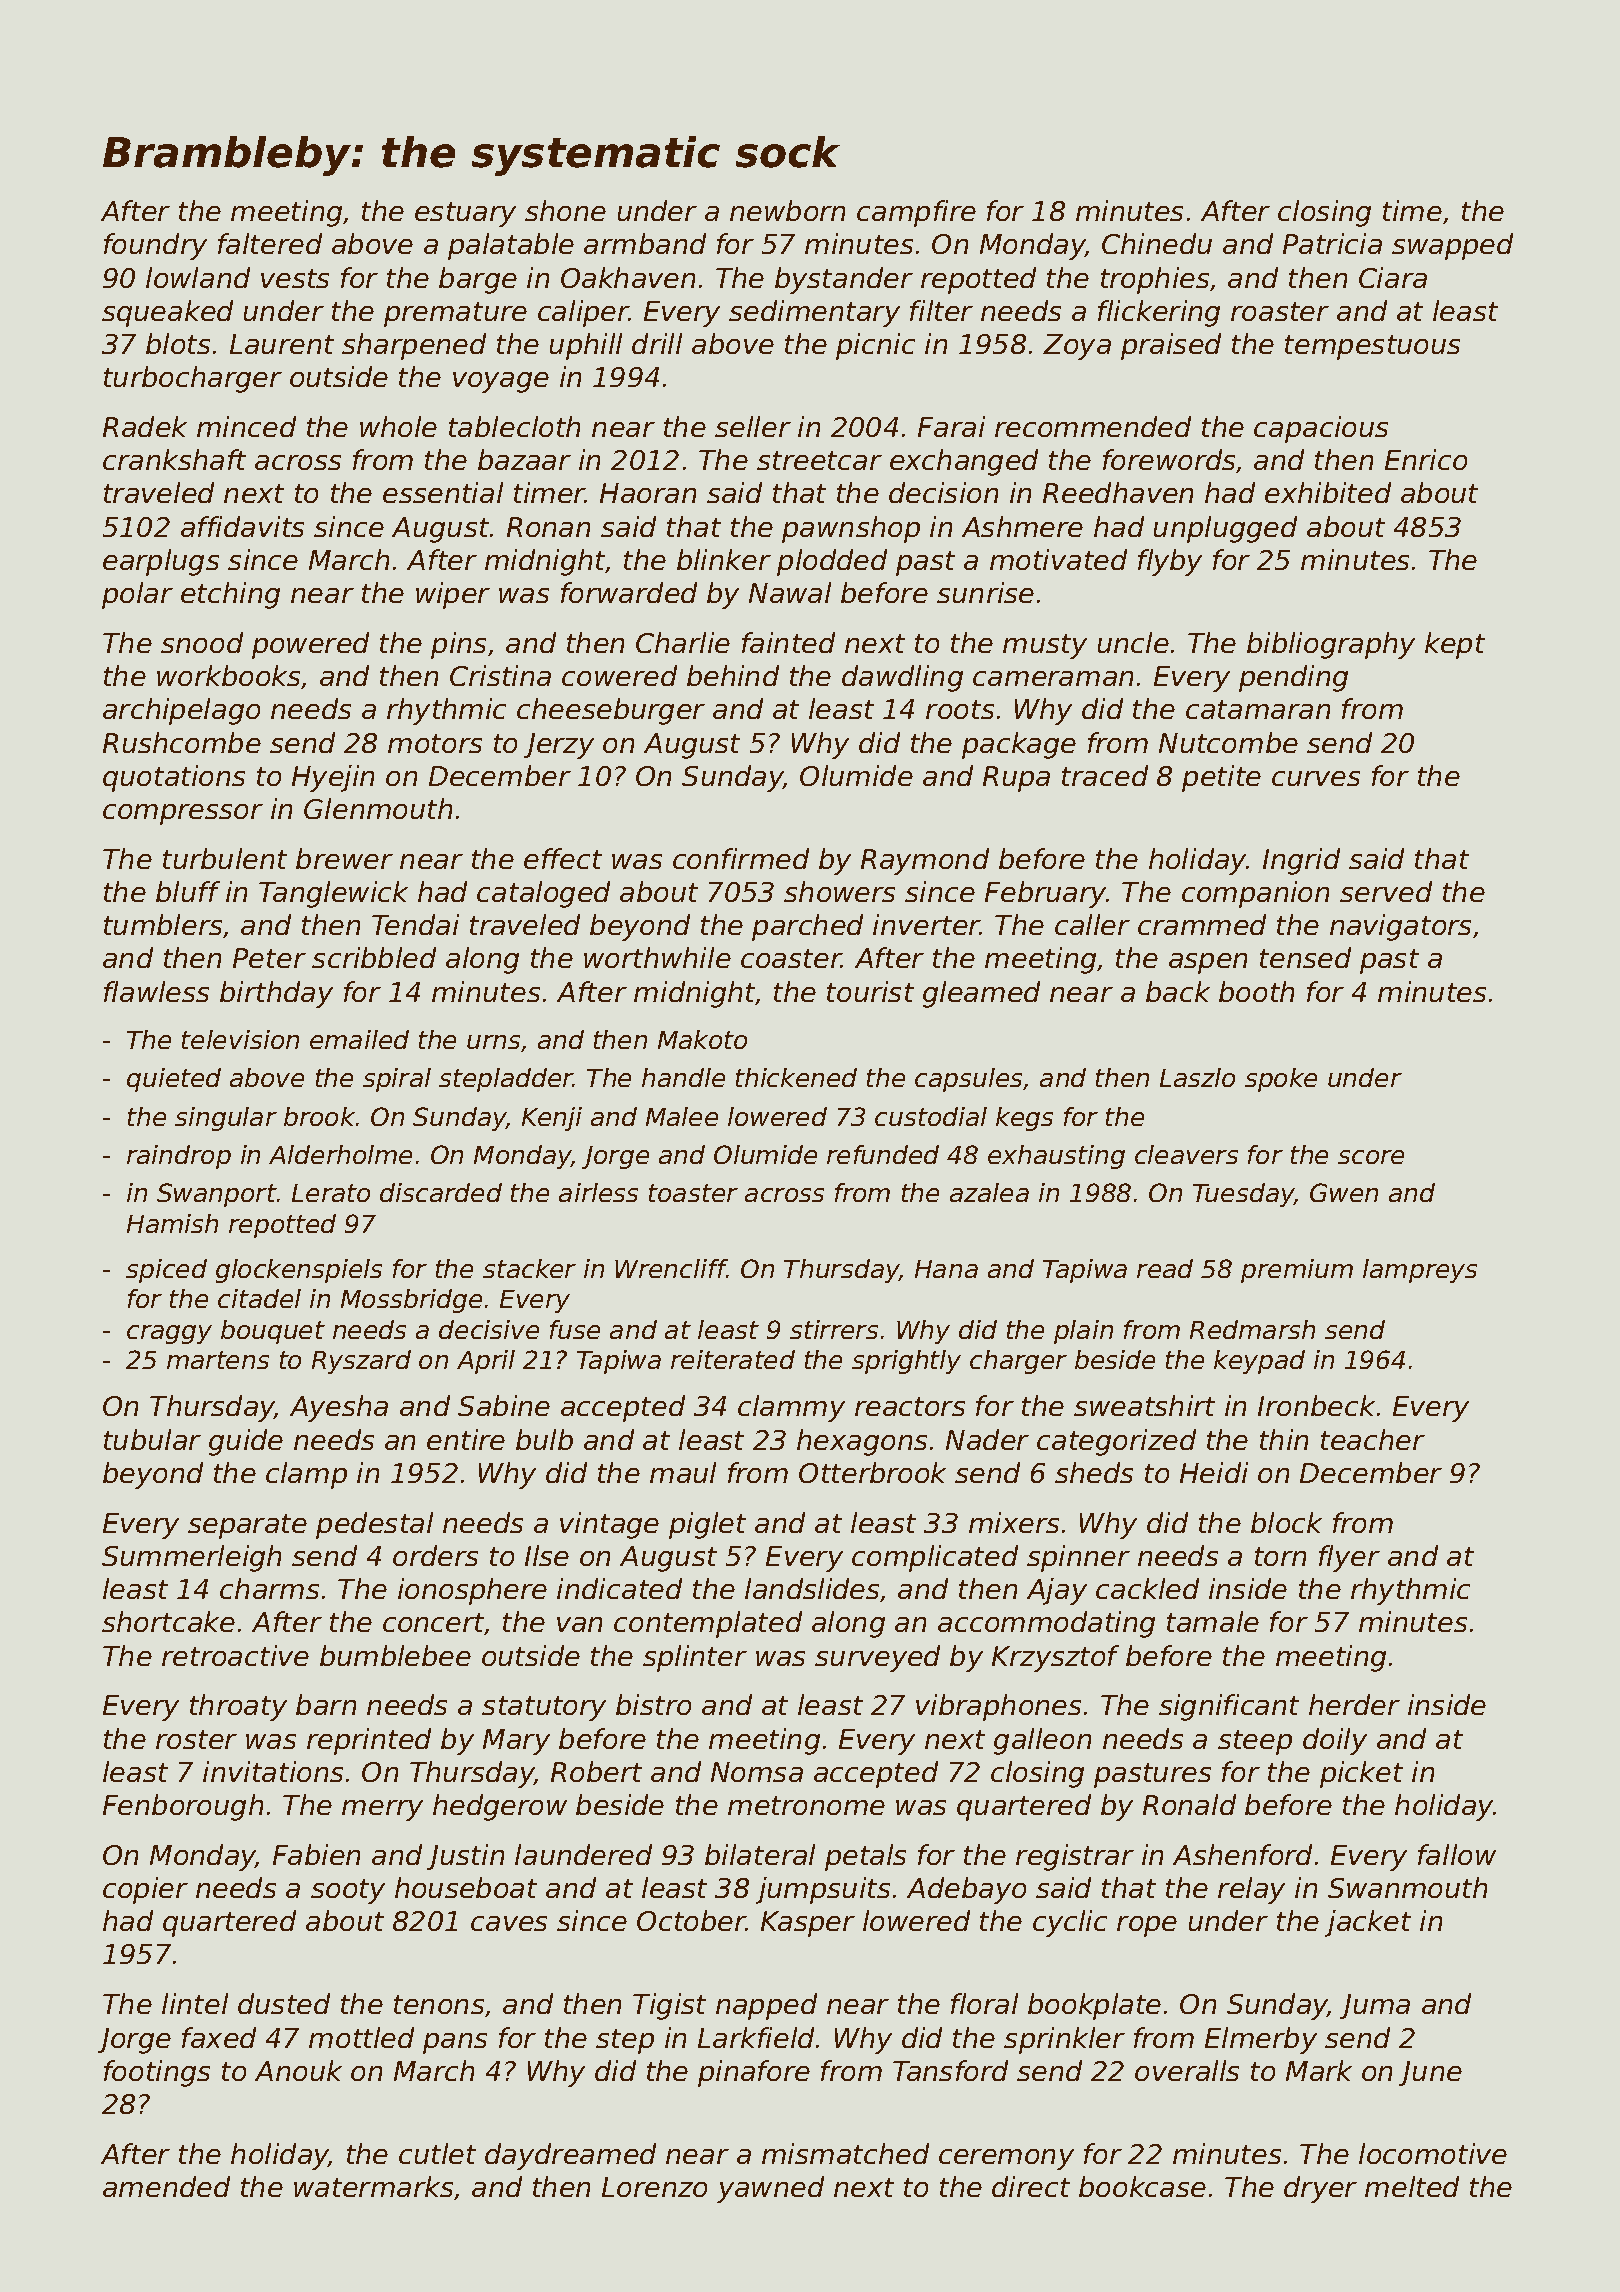 The height and width of the document is (2292, 1620). What do you see at coordinates (437, 2153) in the document?
I see `cutlet` at bounding box center [437, 2153].
